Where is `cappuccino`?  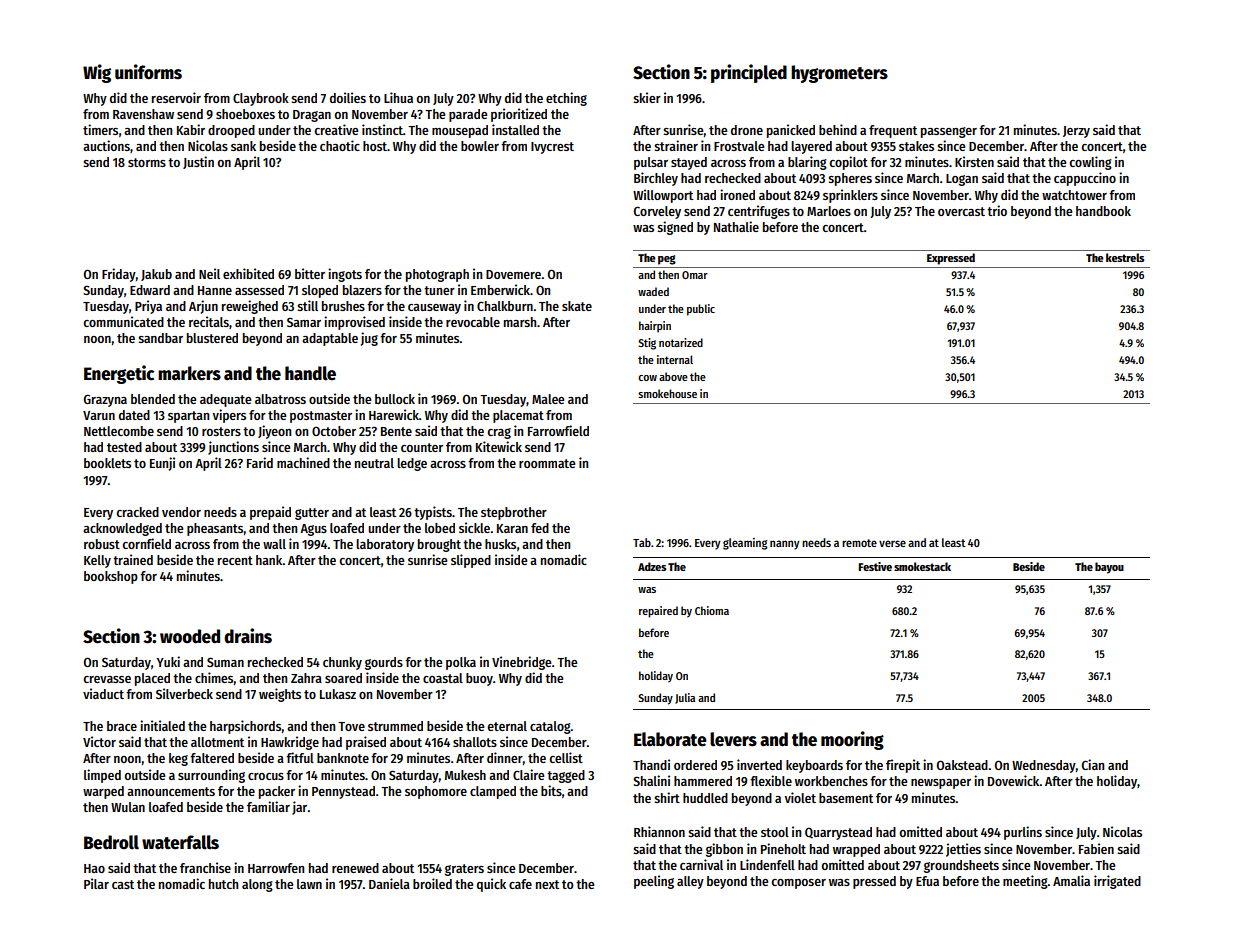
cappuccino is located at coordinates (1085, 179).
